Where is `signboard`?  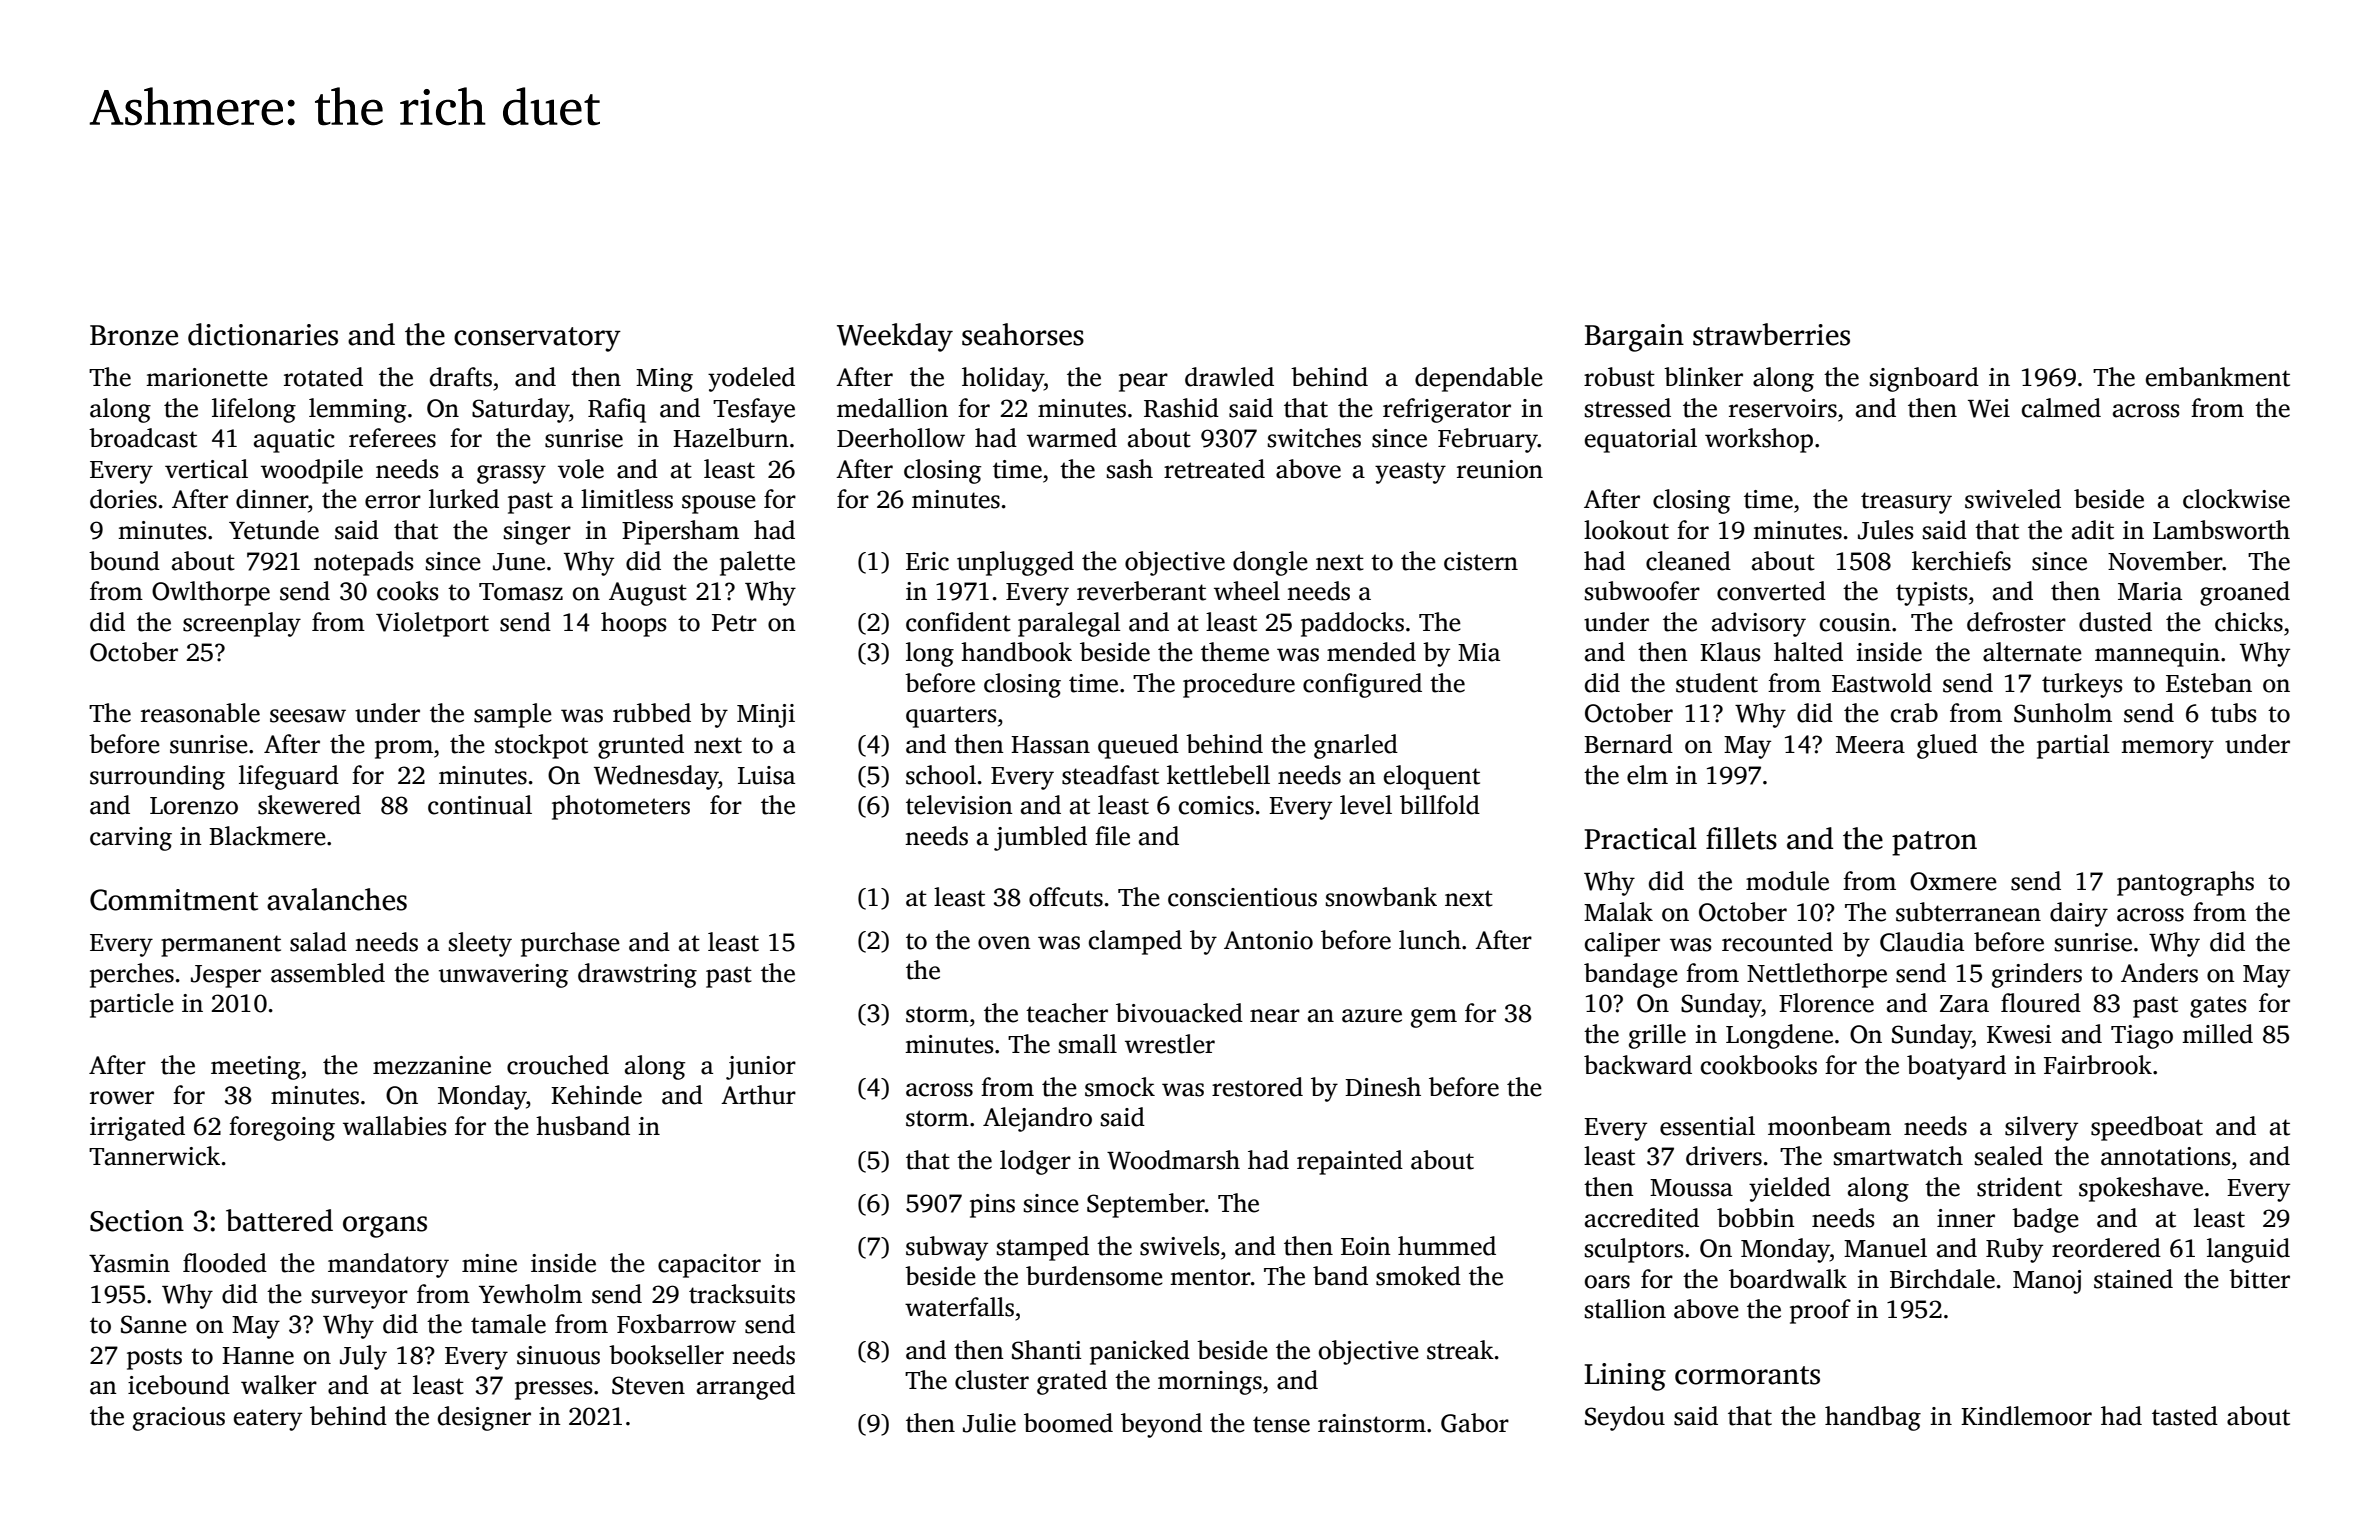
signboard is located at coordinates (1924, 379).
